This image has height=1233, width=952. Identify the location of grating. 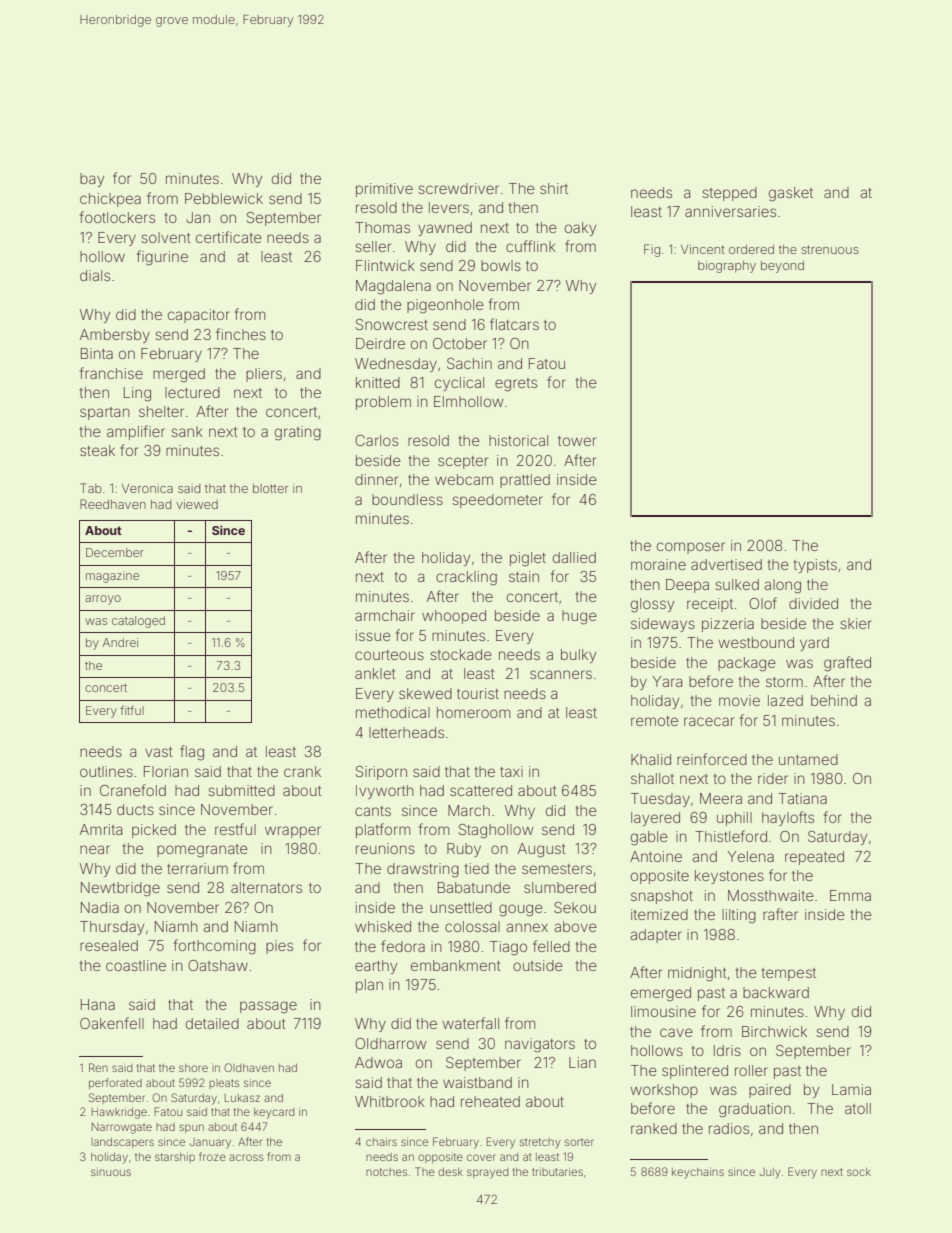
(298, 433).
